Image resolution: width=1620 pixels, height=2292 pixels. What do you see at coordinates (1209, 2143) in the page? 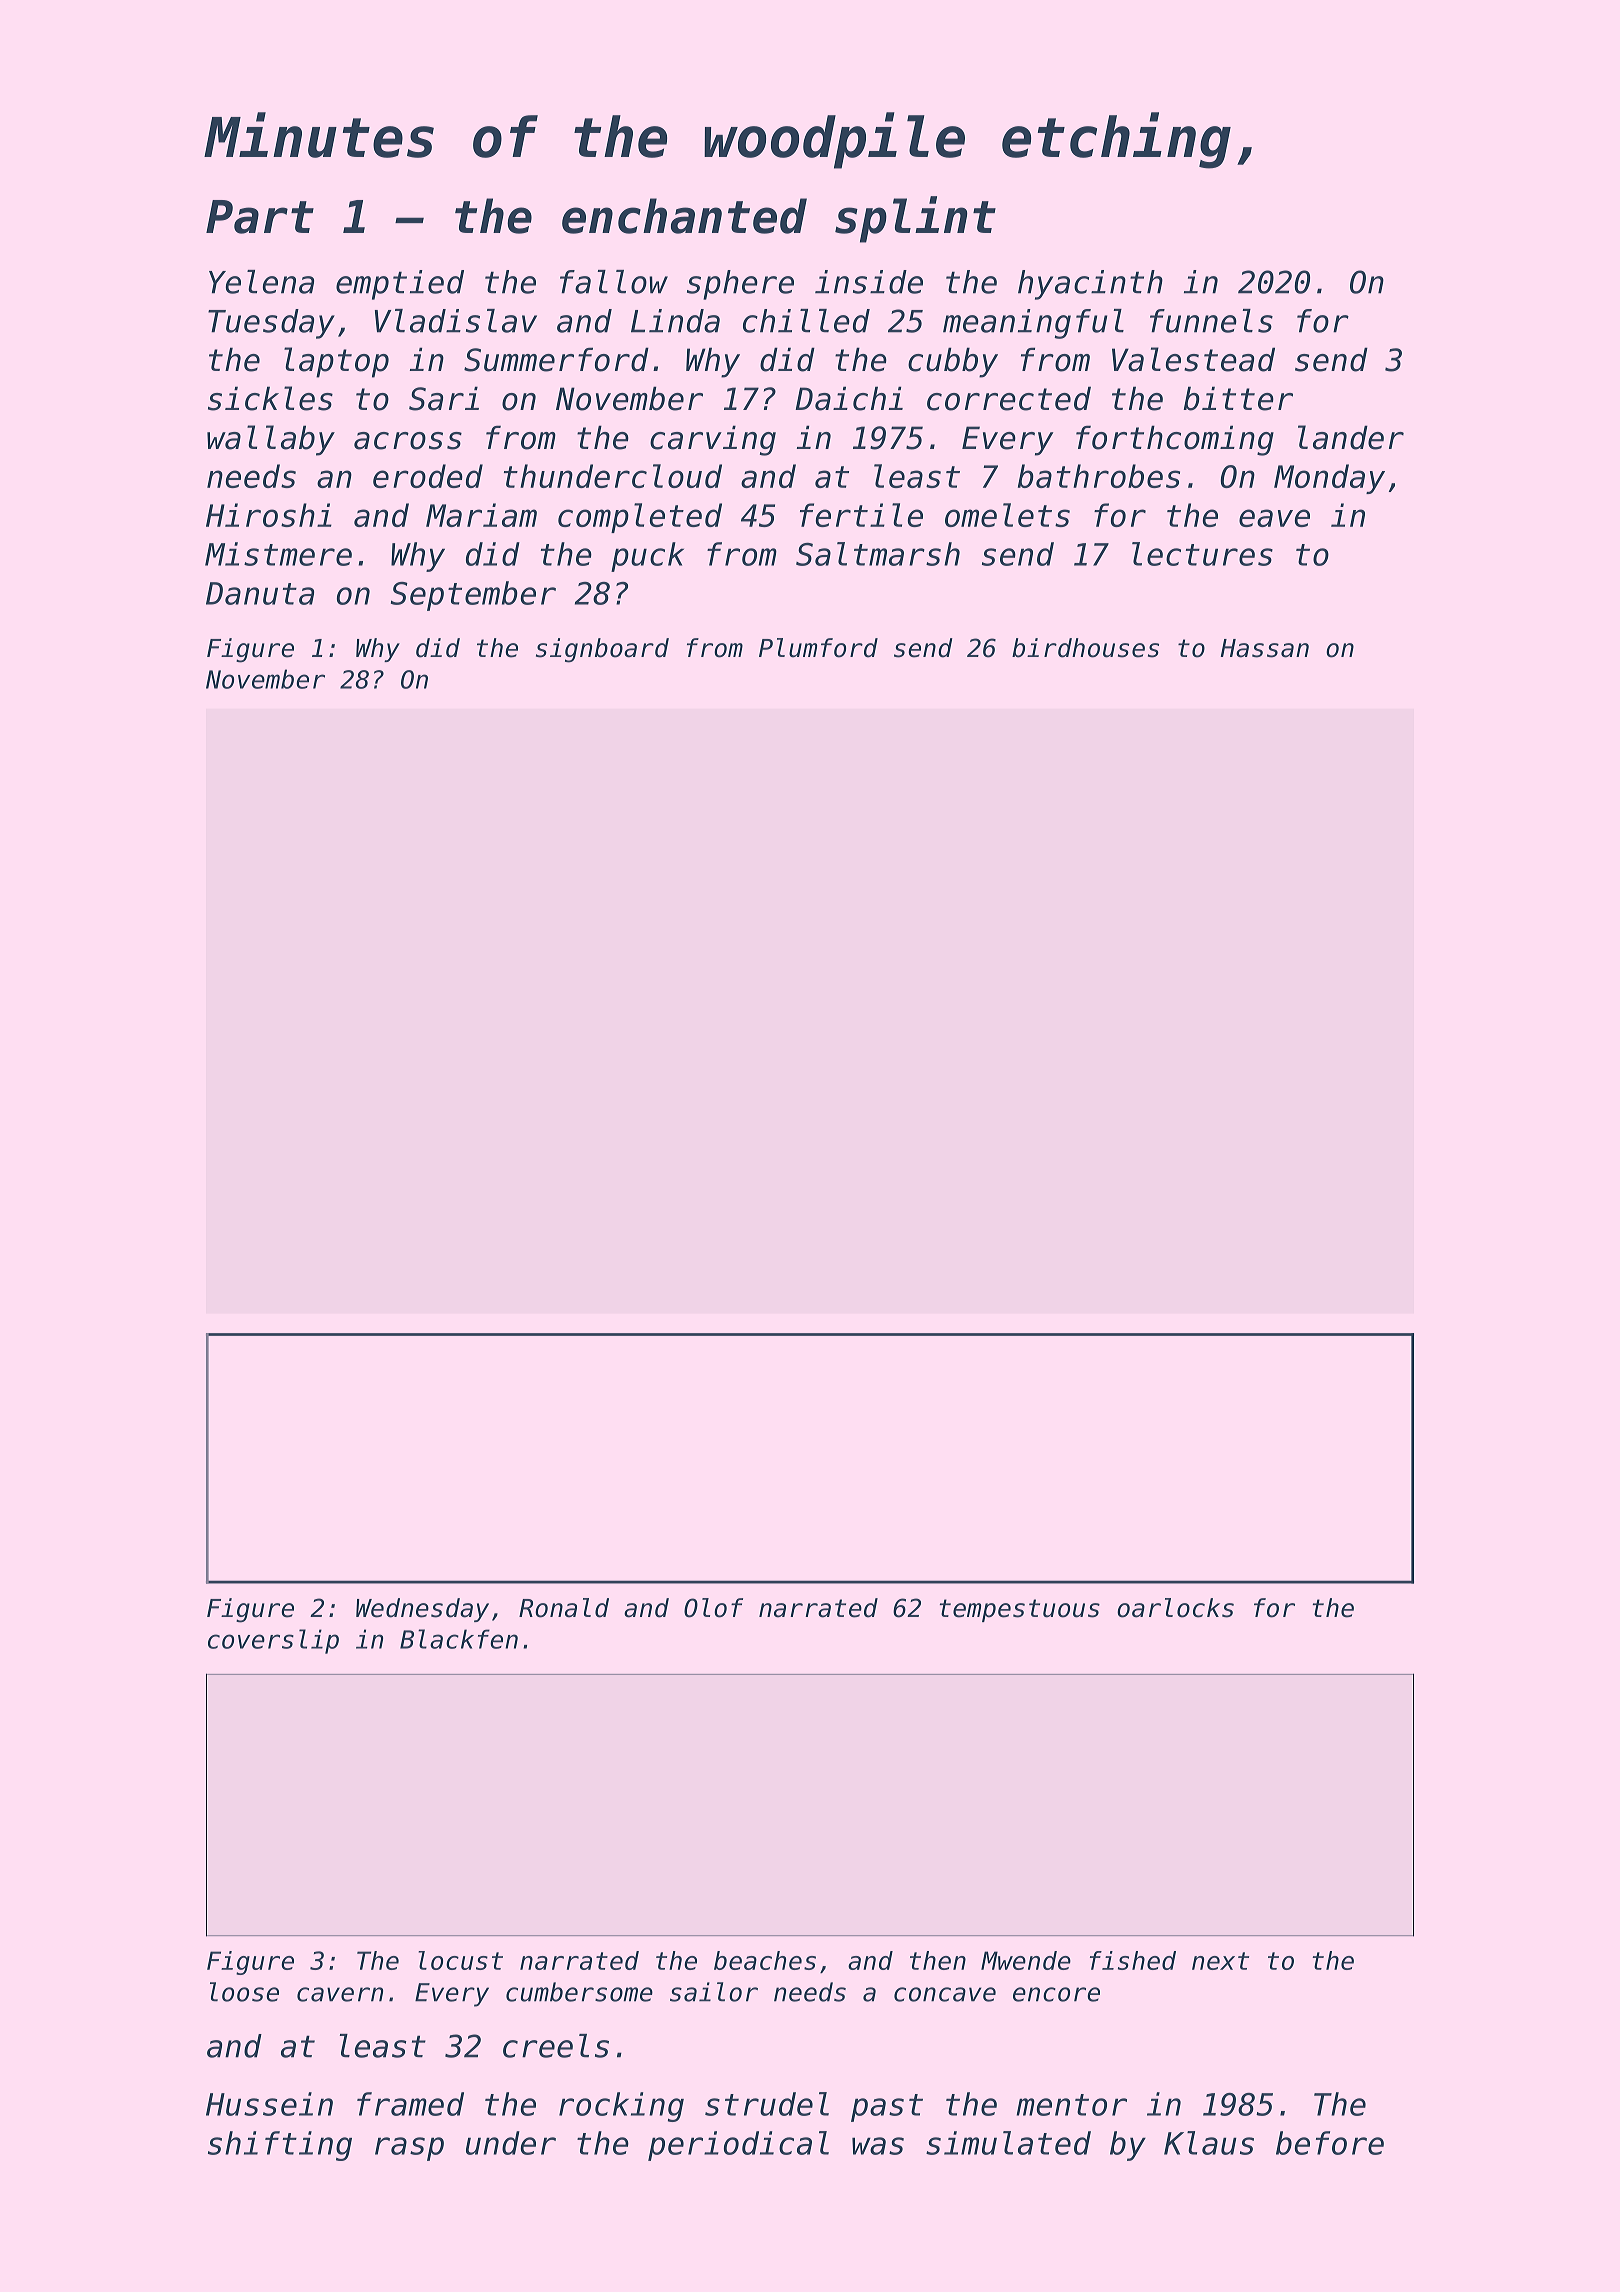
I see `Klaus` at bounding box center [1209, 2143].
